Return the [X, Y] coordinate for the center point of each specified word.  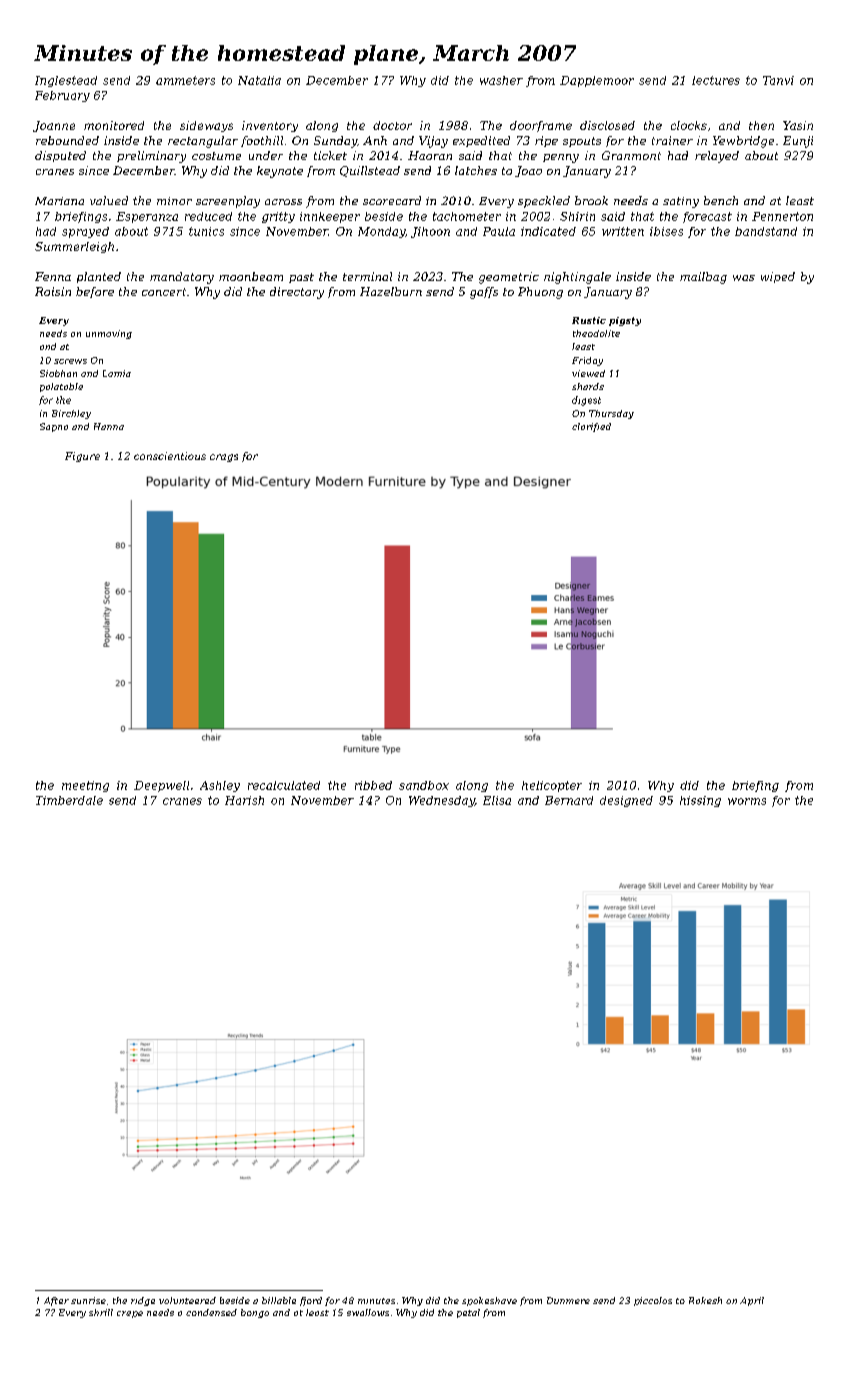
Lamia [117, 373]
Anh [375, 140]
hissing [700, 801]
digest [586, 401]
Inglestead [66, 81]
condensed [211, 1312]
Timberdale [69, 800]
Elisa [497, 800]
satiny [681, 202]
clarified [591, 427]
